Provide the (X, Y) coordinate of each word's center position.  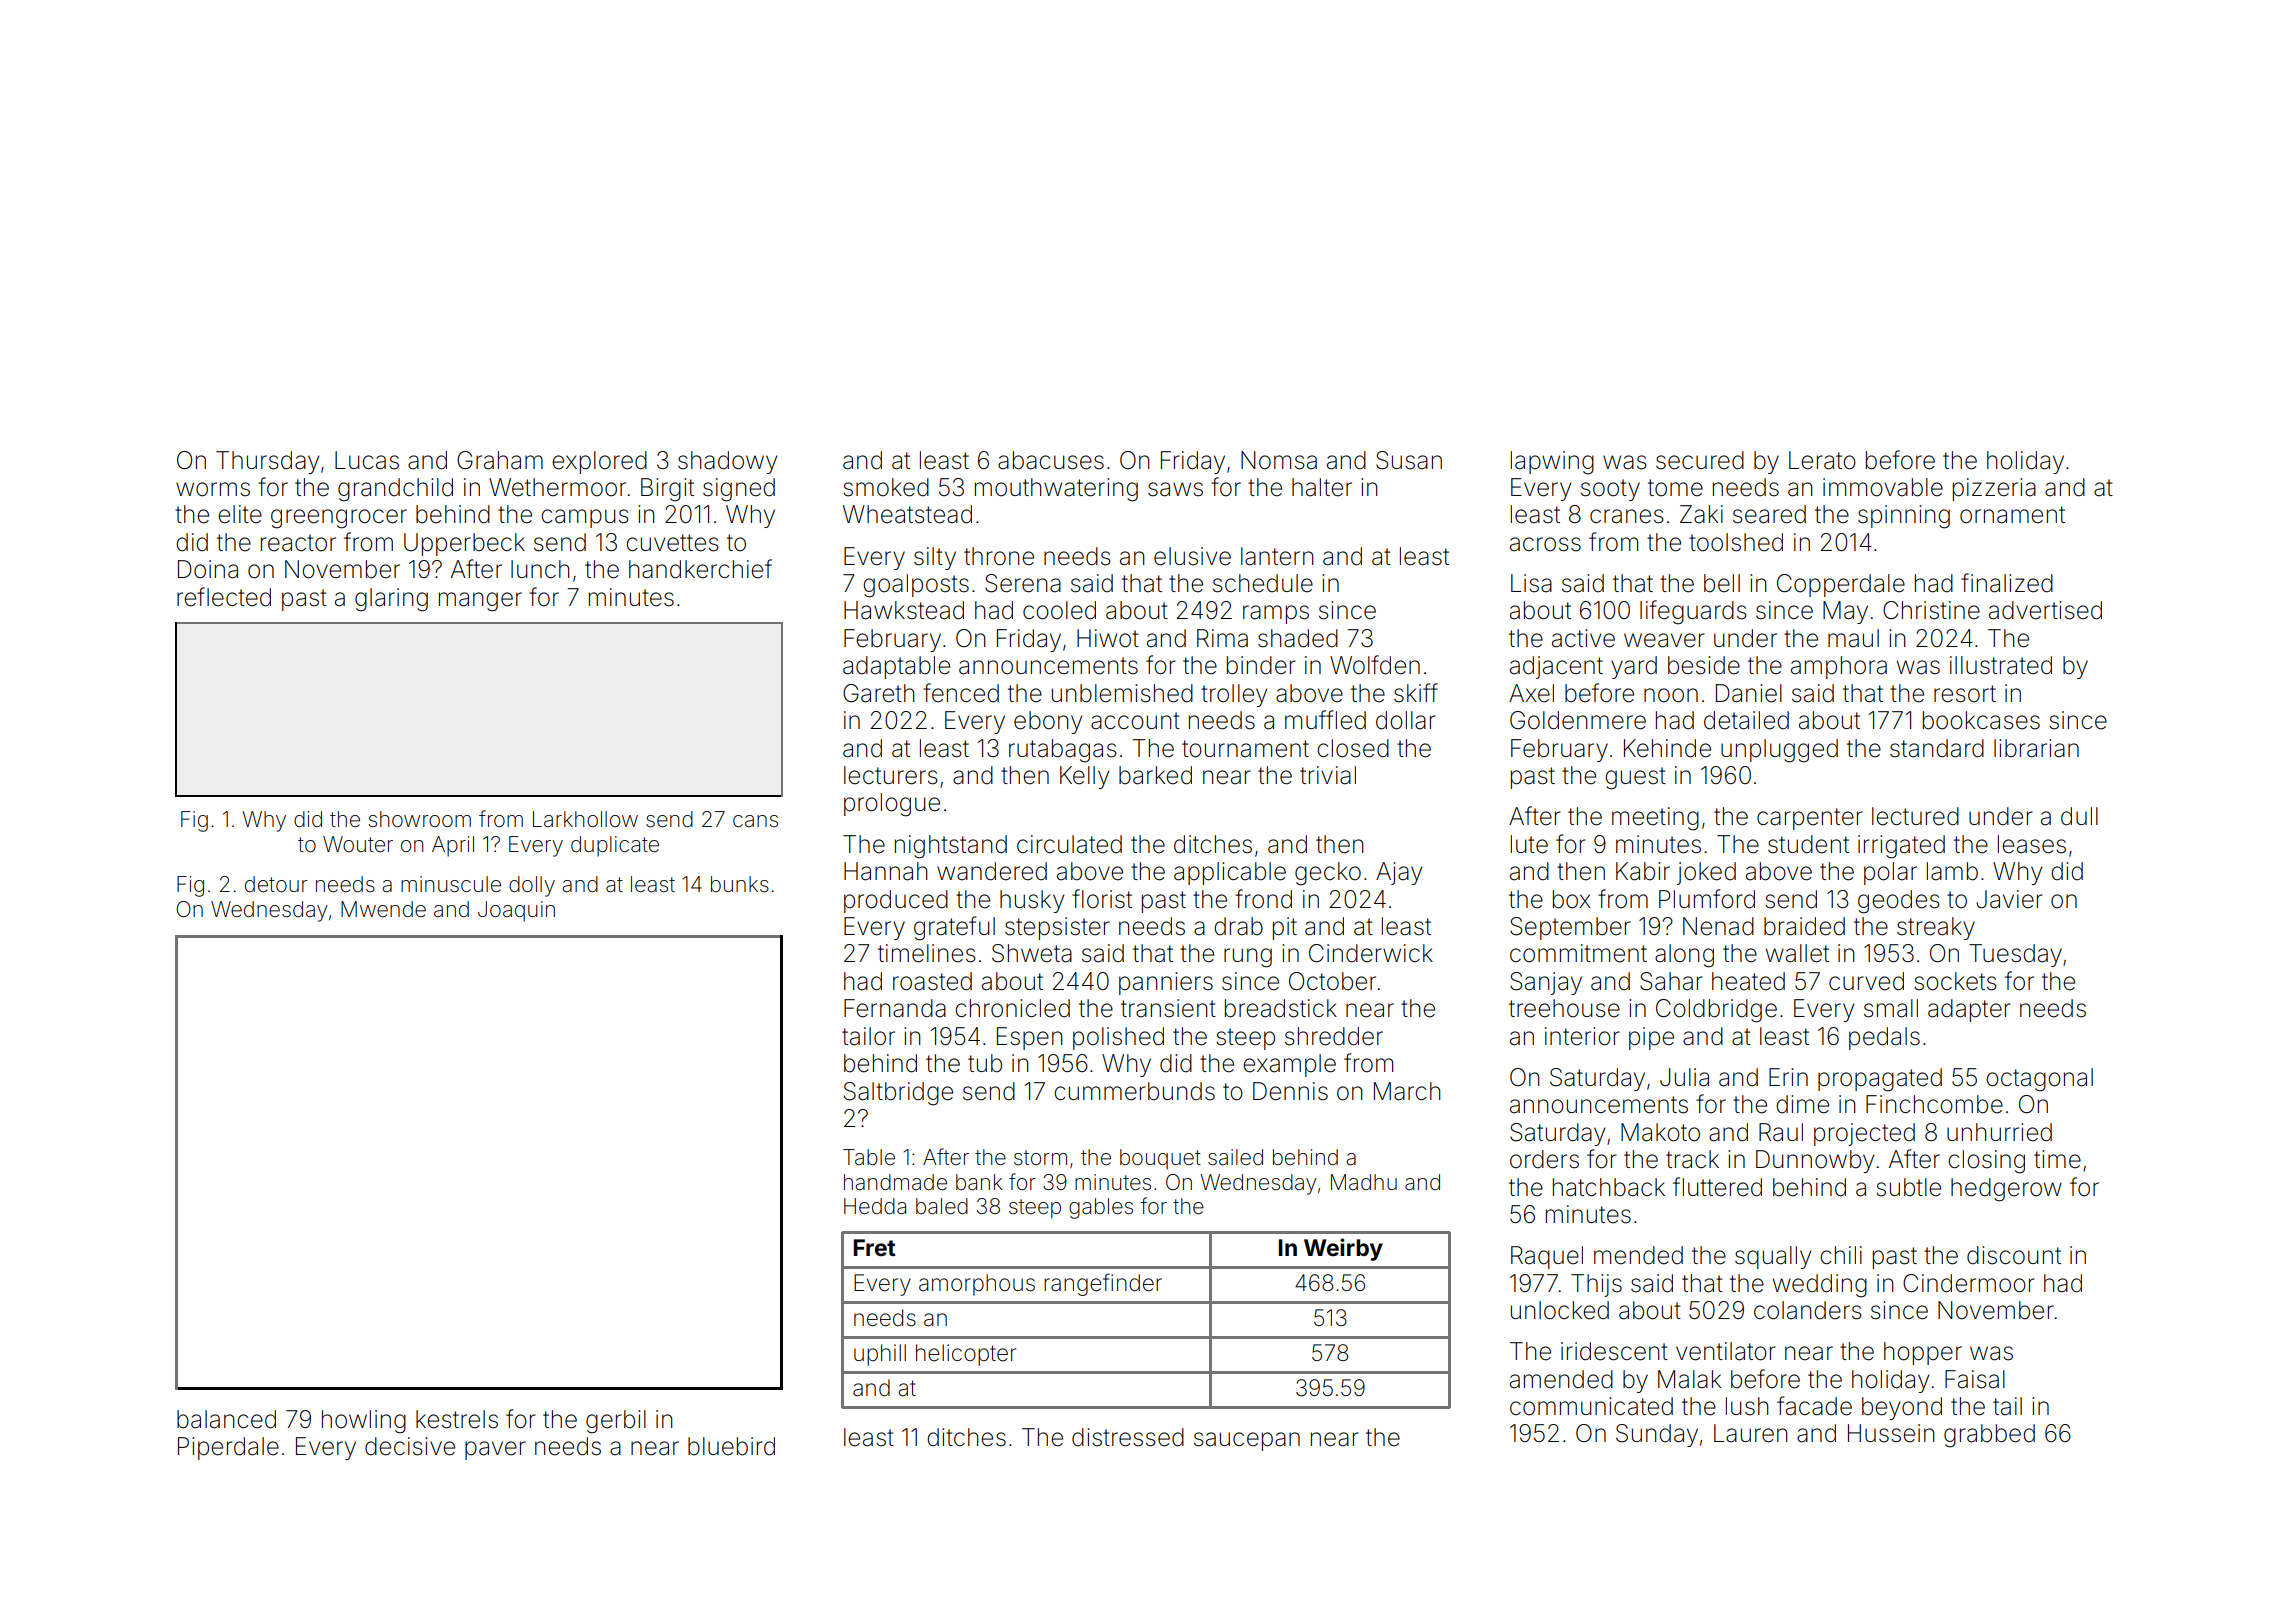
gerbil (616, 1422)
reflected (224, 597)
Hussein (1891, 1433)
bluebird (731, 1446)
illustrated (2001, 665)
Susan (1409, 460)
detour (276, 884)
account (1135, 721)
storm (1040, 1157)
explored (599, 462)
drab (1238, 926)
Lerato (1822, 460)
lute (1529, 844)
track (1692, 1159)
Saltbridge (898, 1094)
